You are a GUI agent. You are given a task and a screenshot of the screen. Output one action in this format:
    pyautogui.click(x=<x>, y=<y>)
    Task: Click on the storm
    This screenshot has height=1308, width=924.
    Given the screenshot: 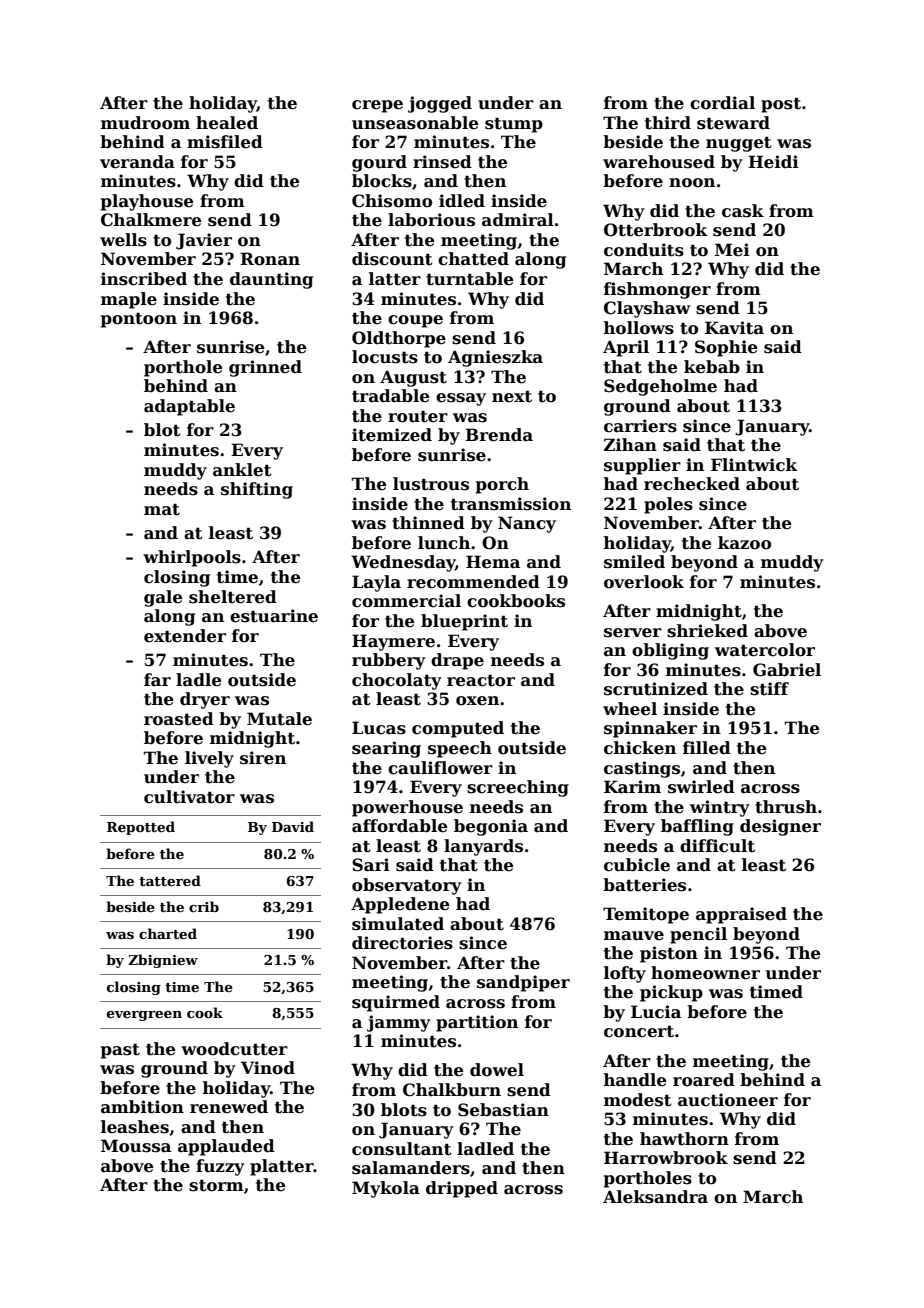 What is the action you would take?
    pyautogui.click(x=216, y=1185)
